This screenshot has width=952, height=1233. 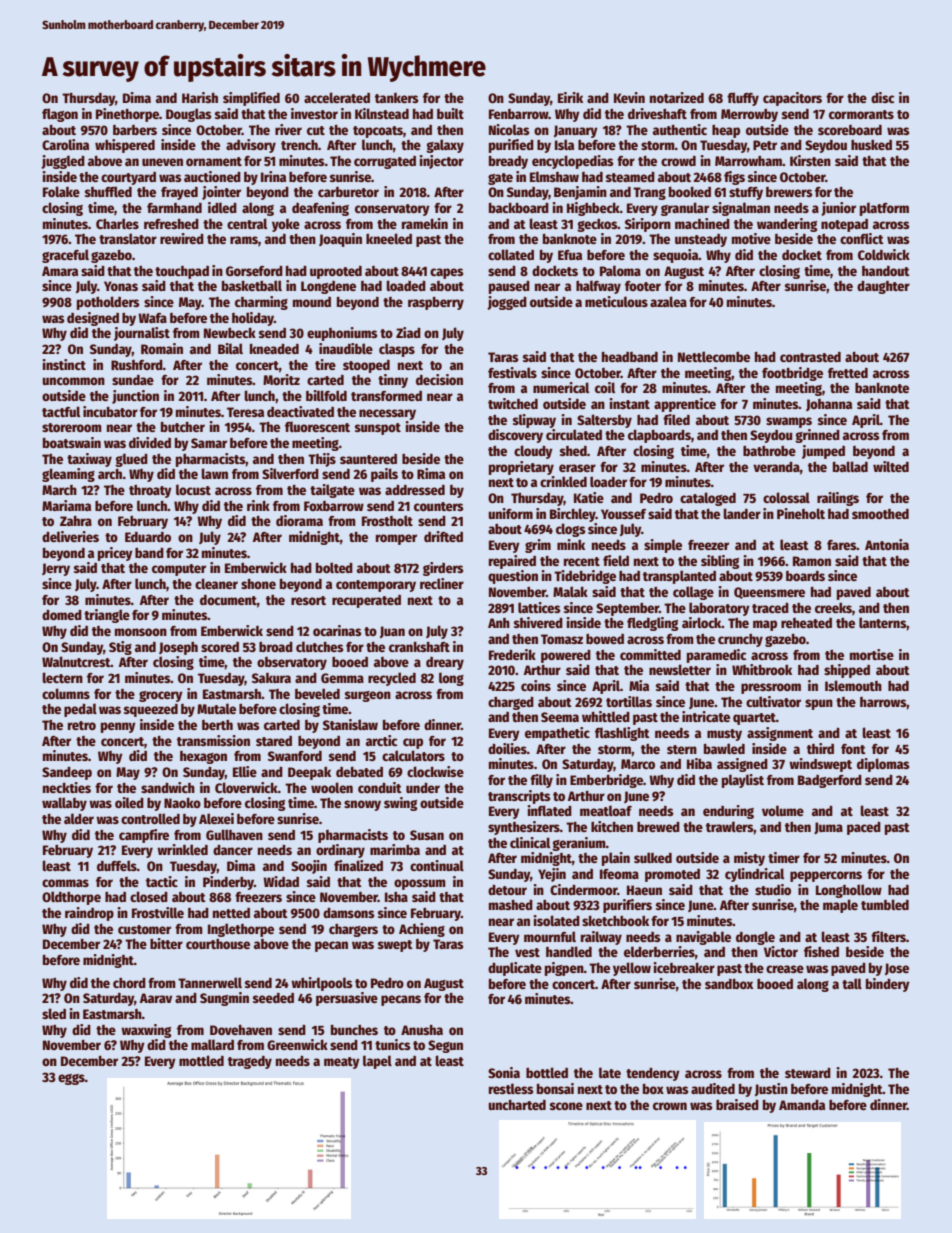 I want to click on Petr, so click(x=765, y=145).
